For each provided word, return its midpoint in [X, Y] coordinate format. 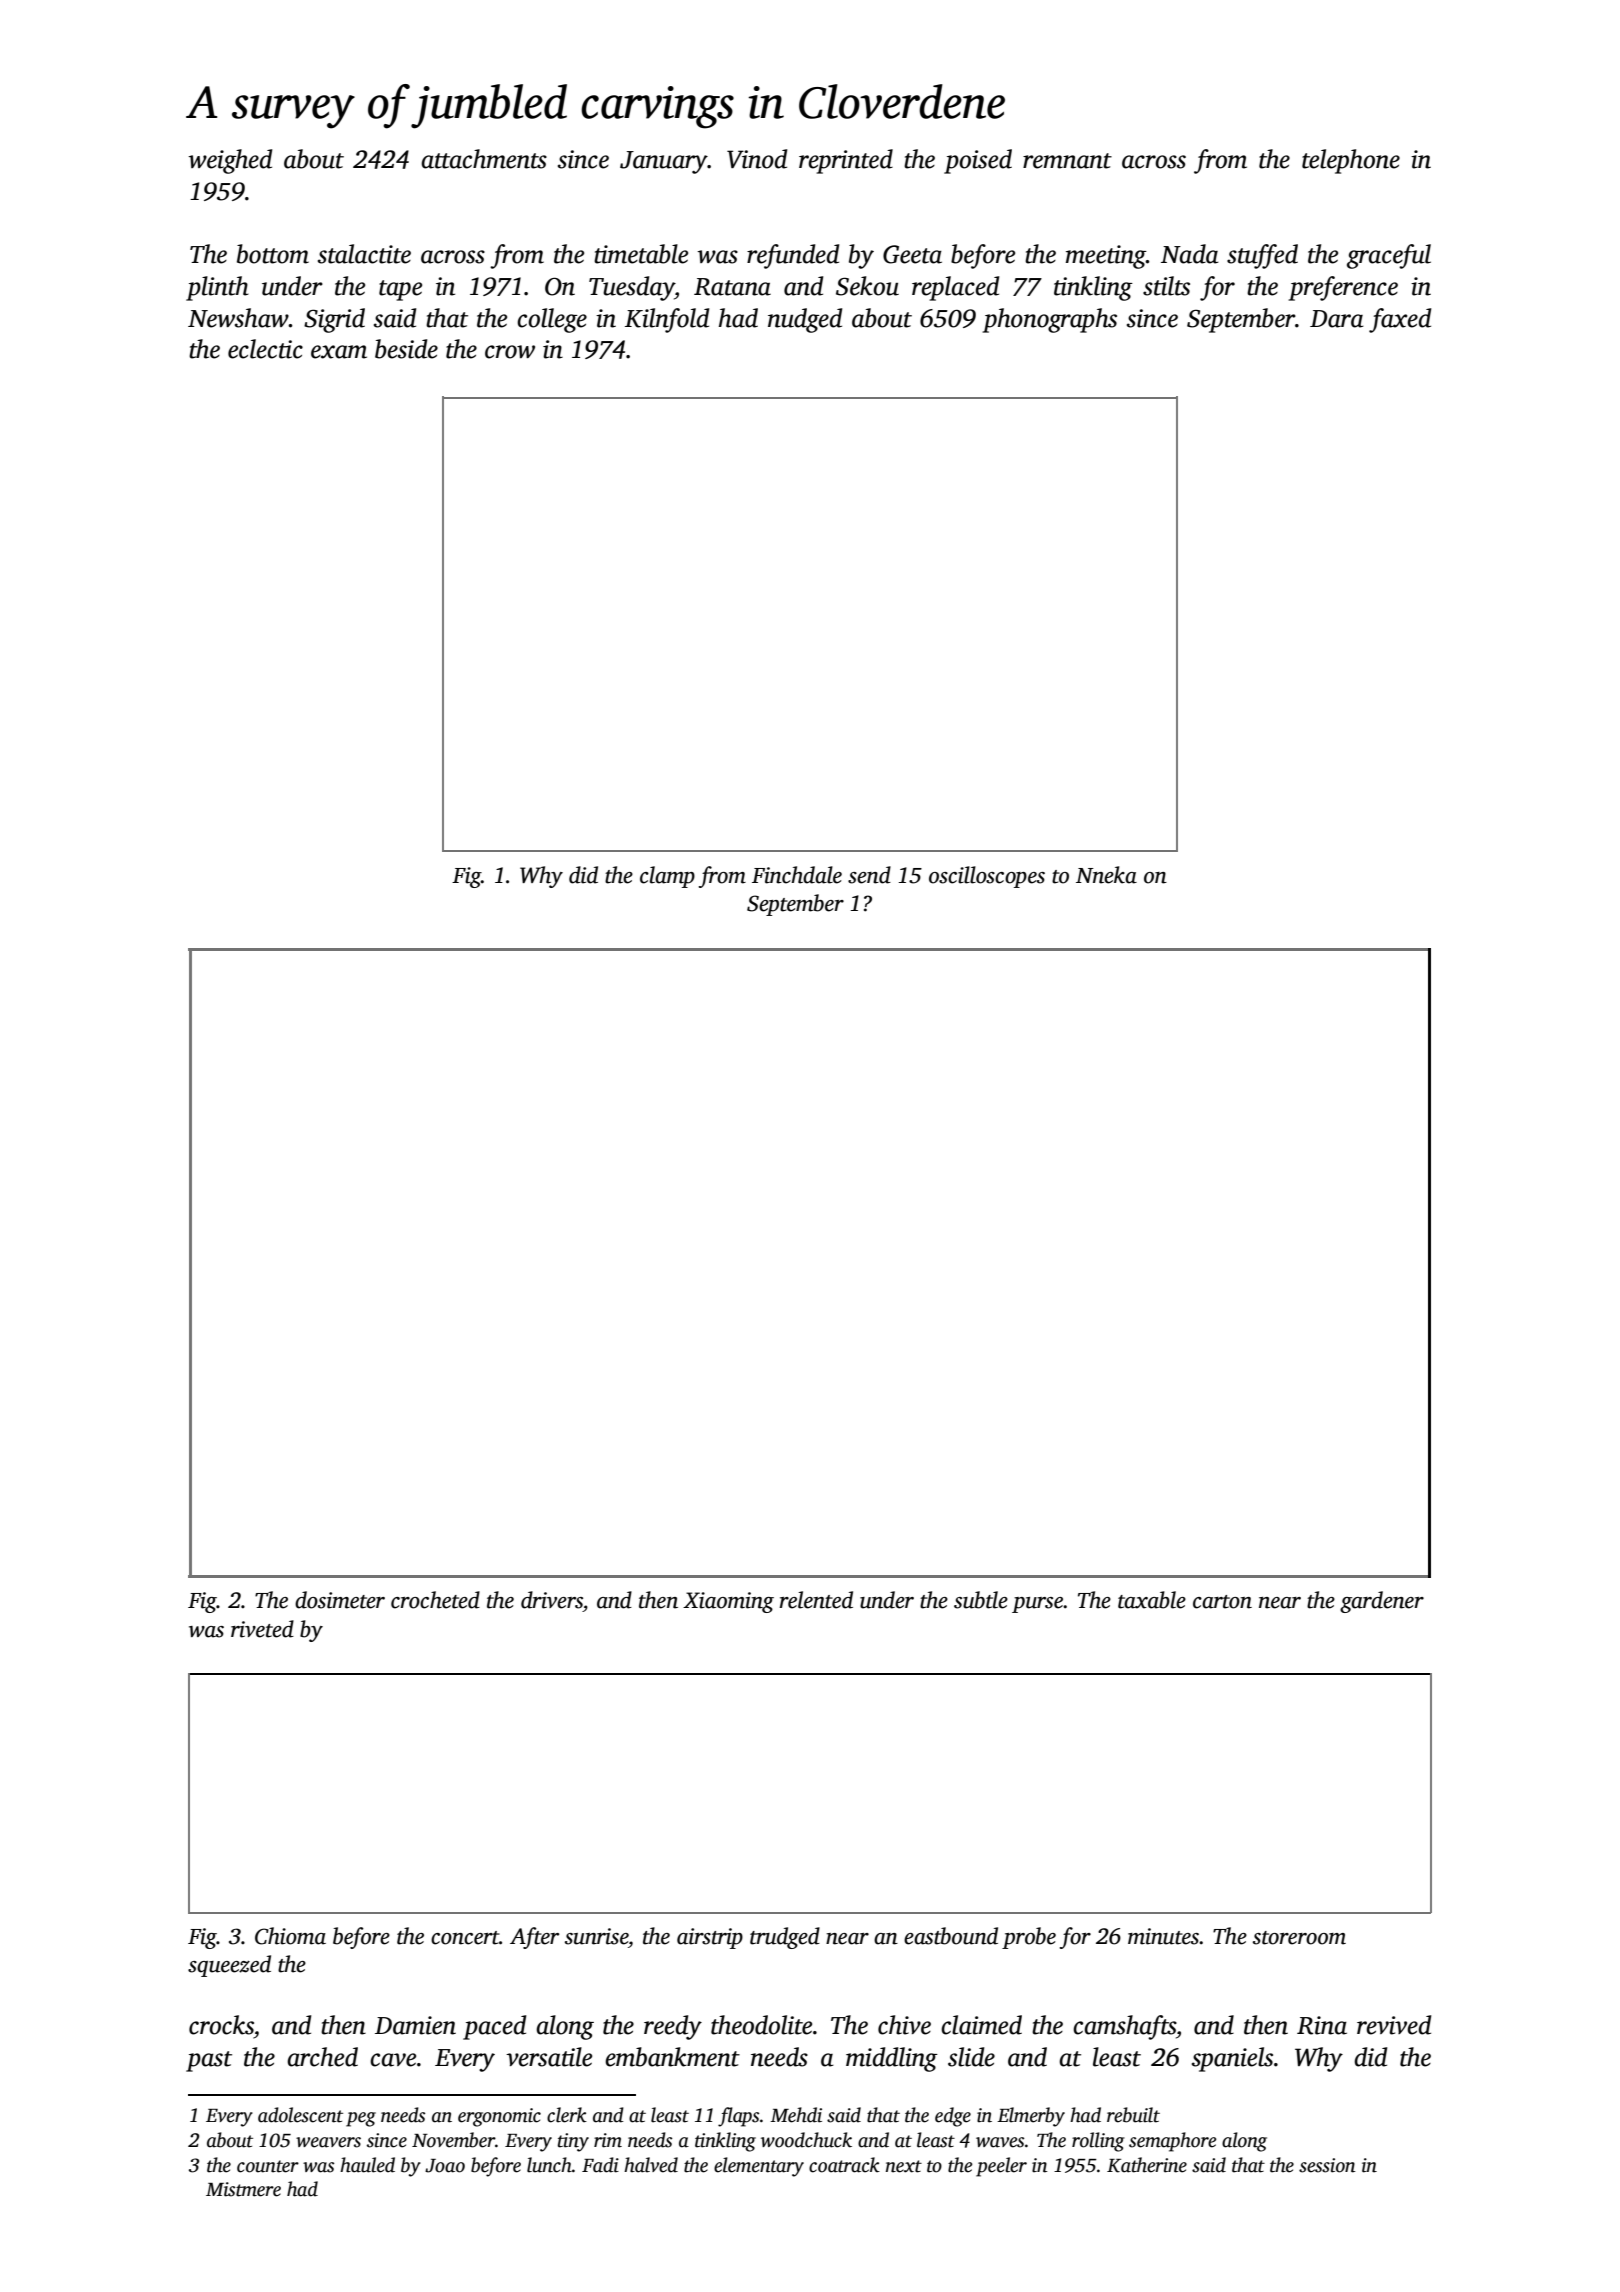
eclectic [265, 349]
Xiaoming [728, 1602]
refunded [793, 256]
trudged [785, 1938]
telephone [1351, 161]
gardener [1382, 1602]
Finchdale [797, 875]
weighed [230, 161]
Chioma [290, 1936]
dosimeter [340, 1600]
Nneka [1106, 875]
